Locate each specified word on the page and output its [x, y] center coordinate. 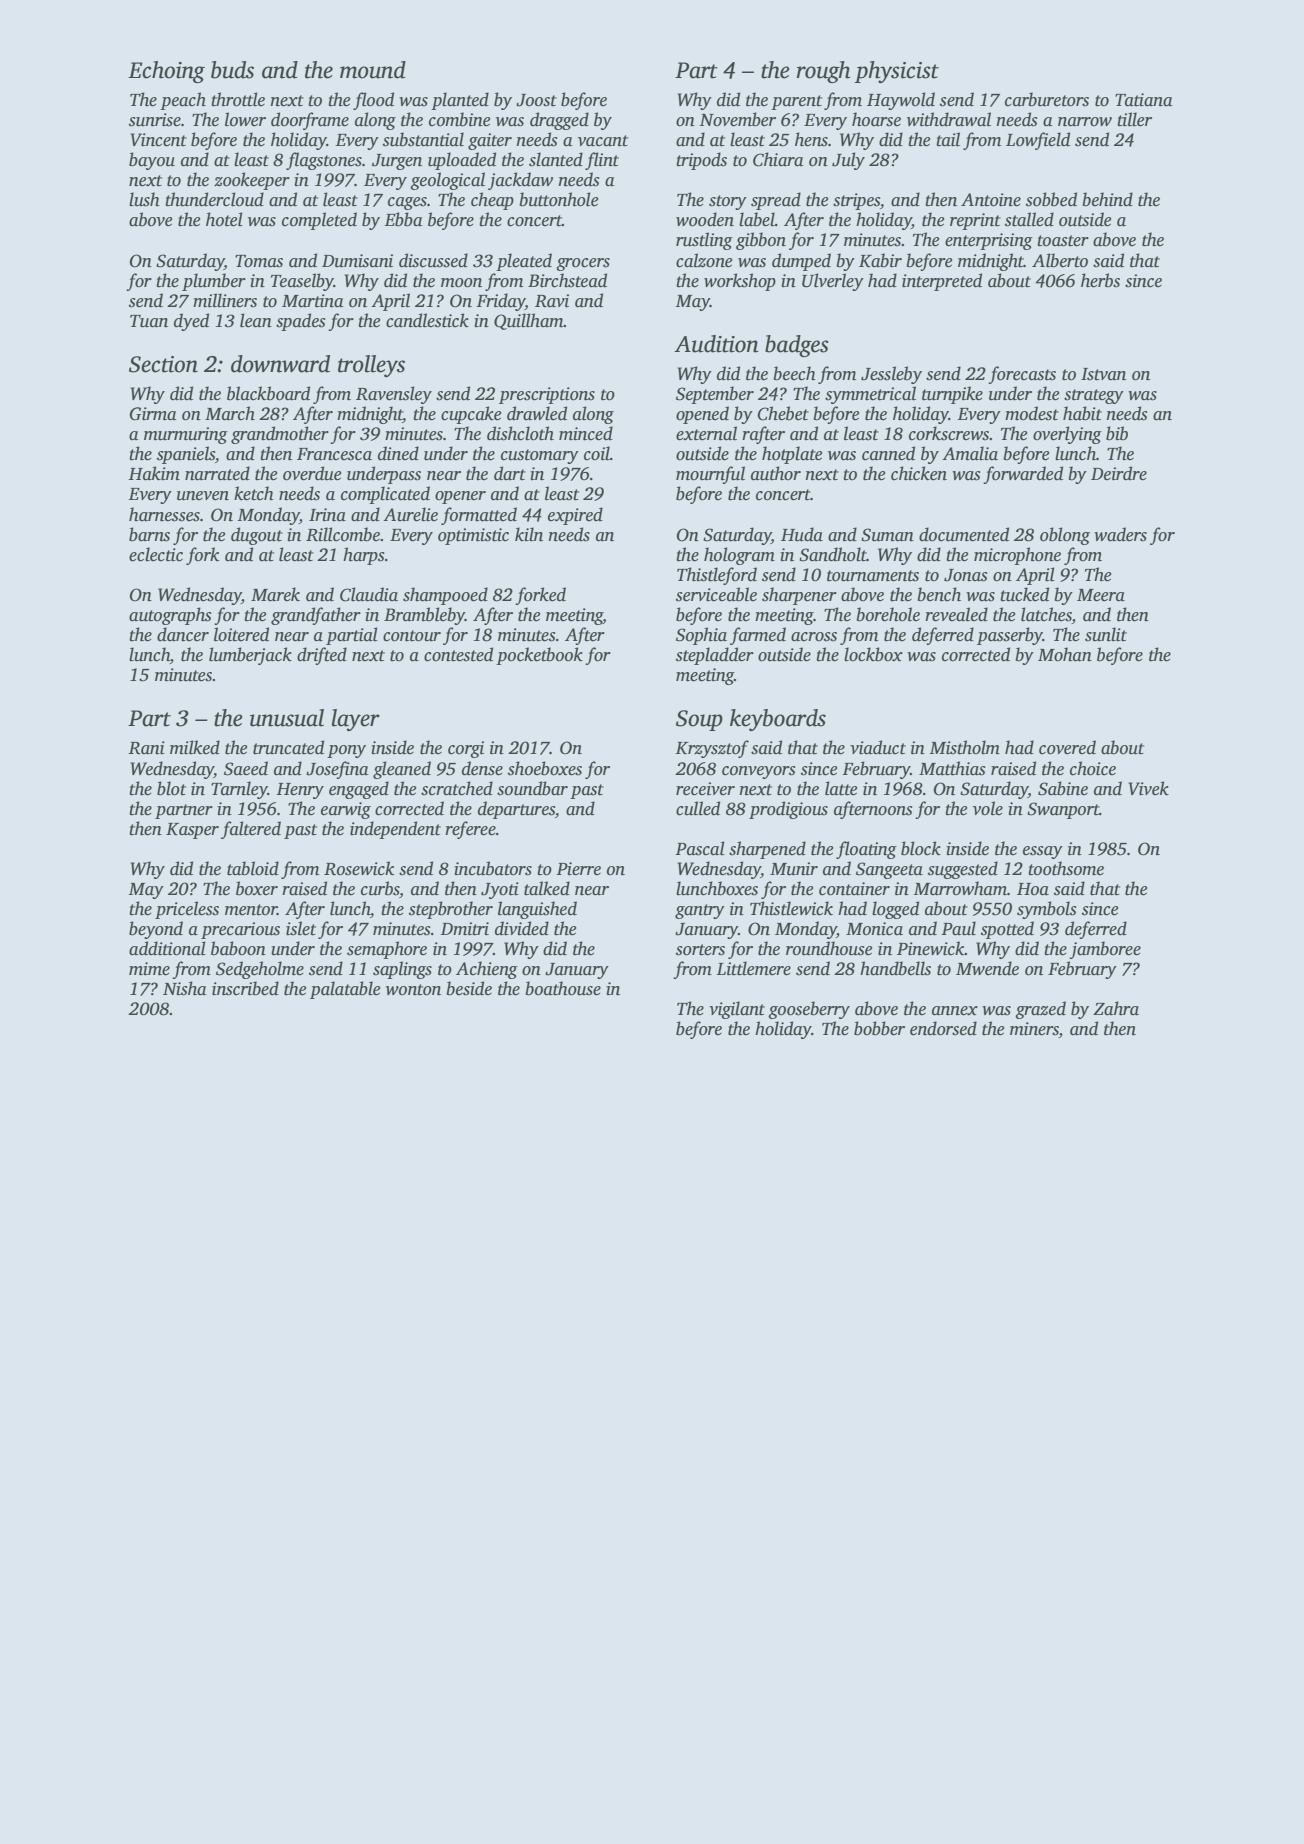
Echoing [166, 72]
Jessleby [891, 375]
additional [167, 948]
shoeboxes [545, 768]
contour [412, 636]
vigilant [737, 1010]
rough [823, 72]
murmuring [186, 435]
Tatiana [1144, 100]
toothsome [1066, 868]
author [776, 473]
